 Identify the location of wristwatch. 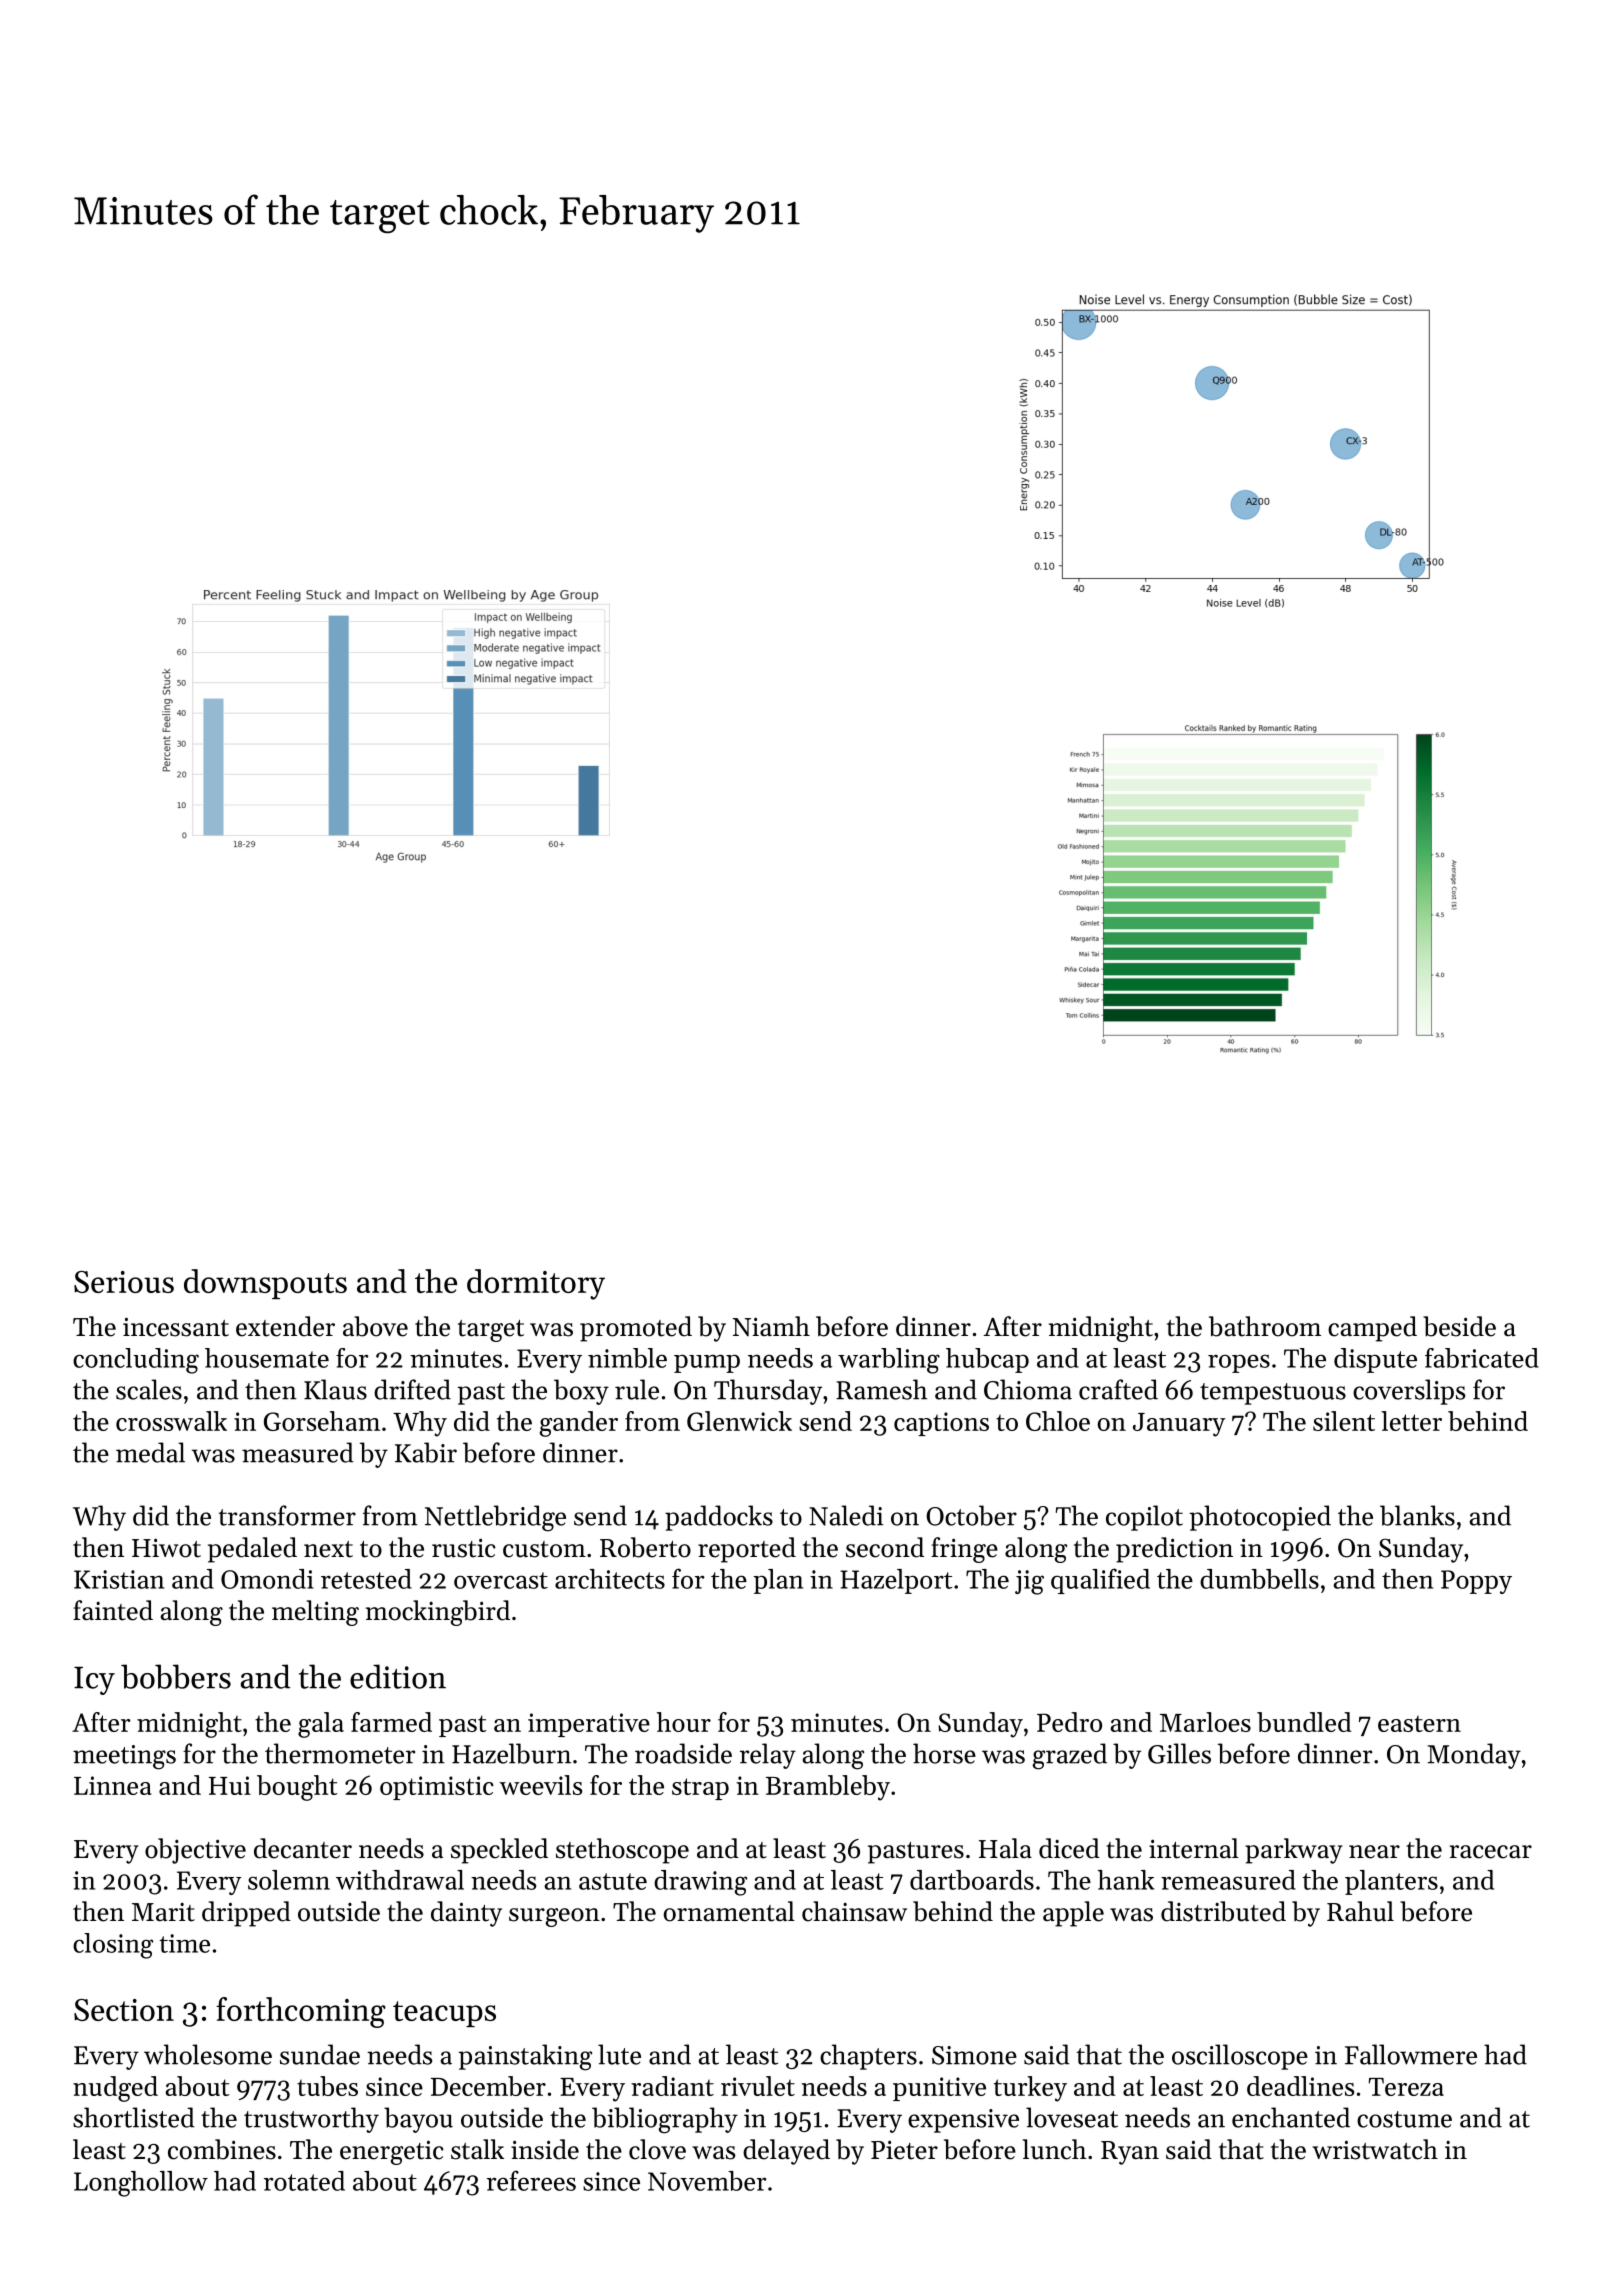
(1375, 2149).
